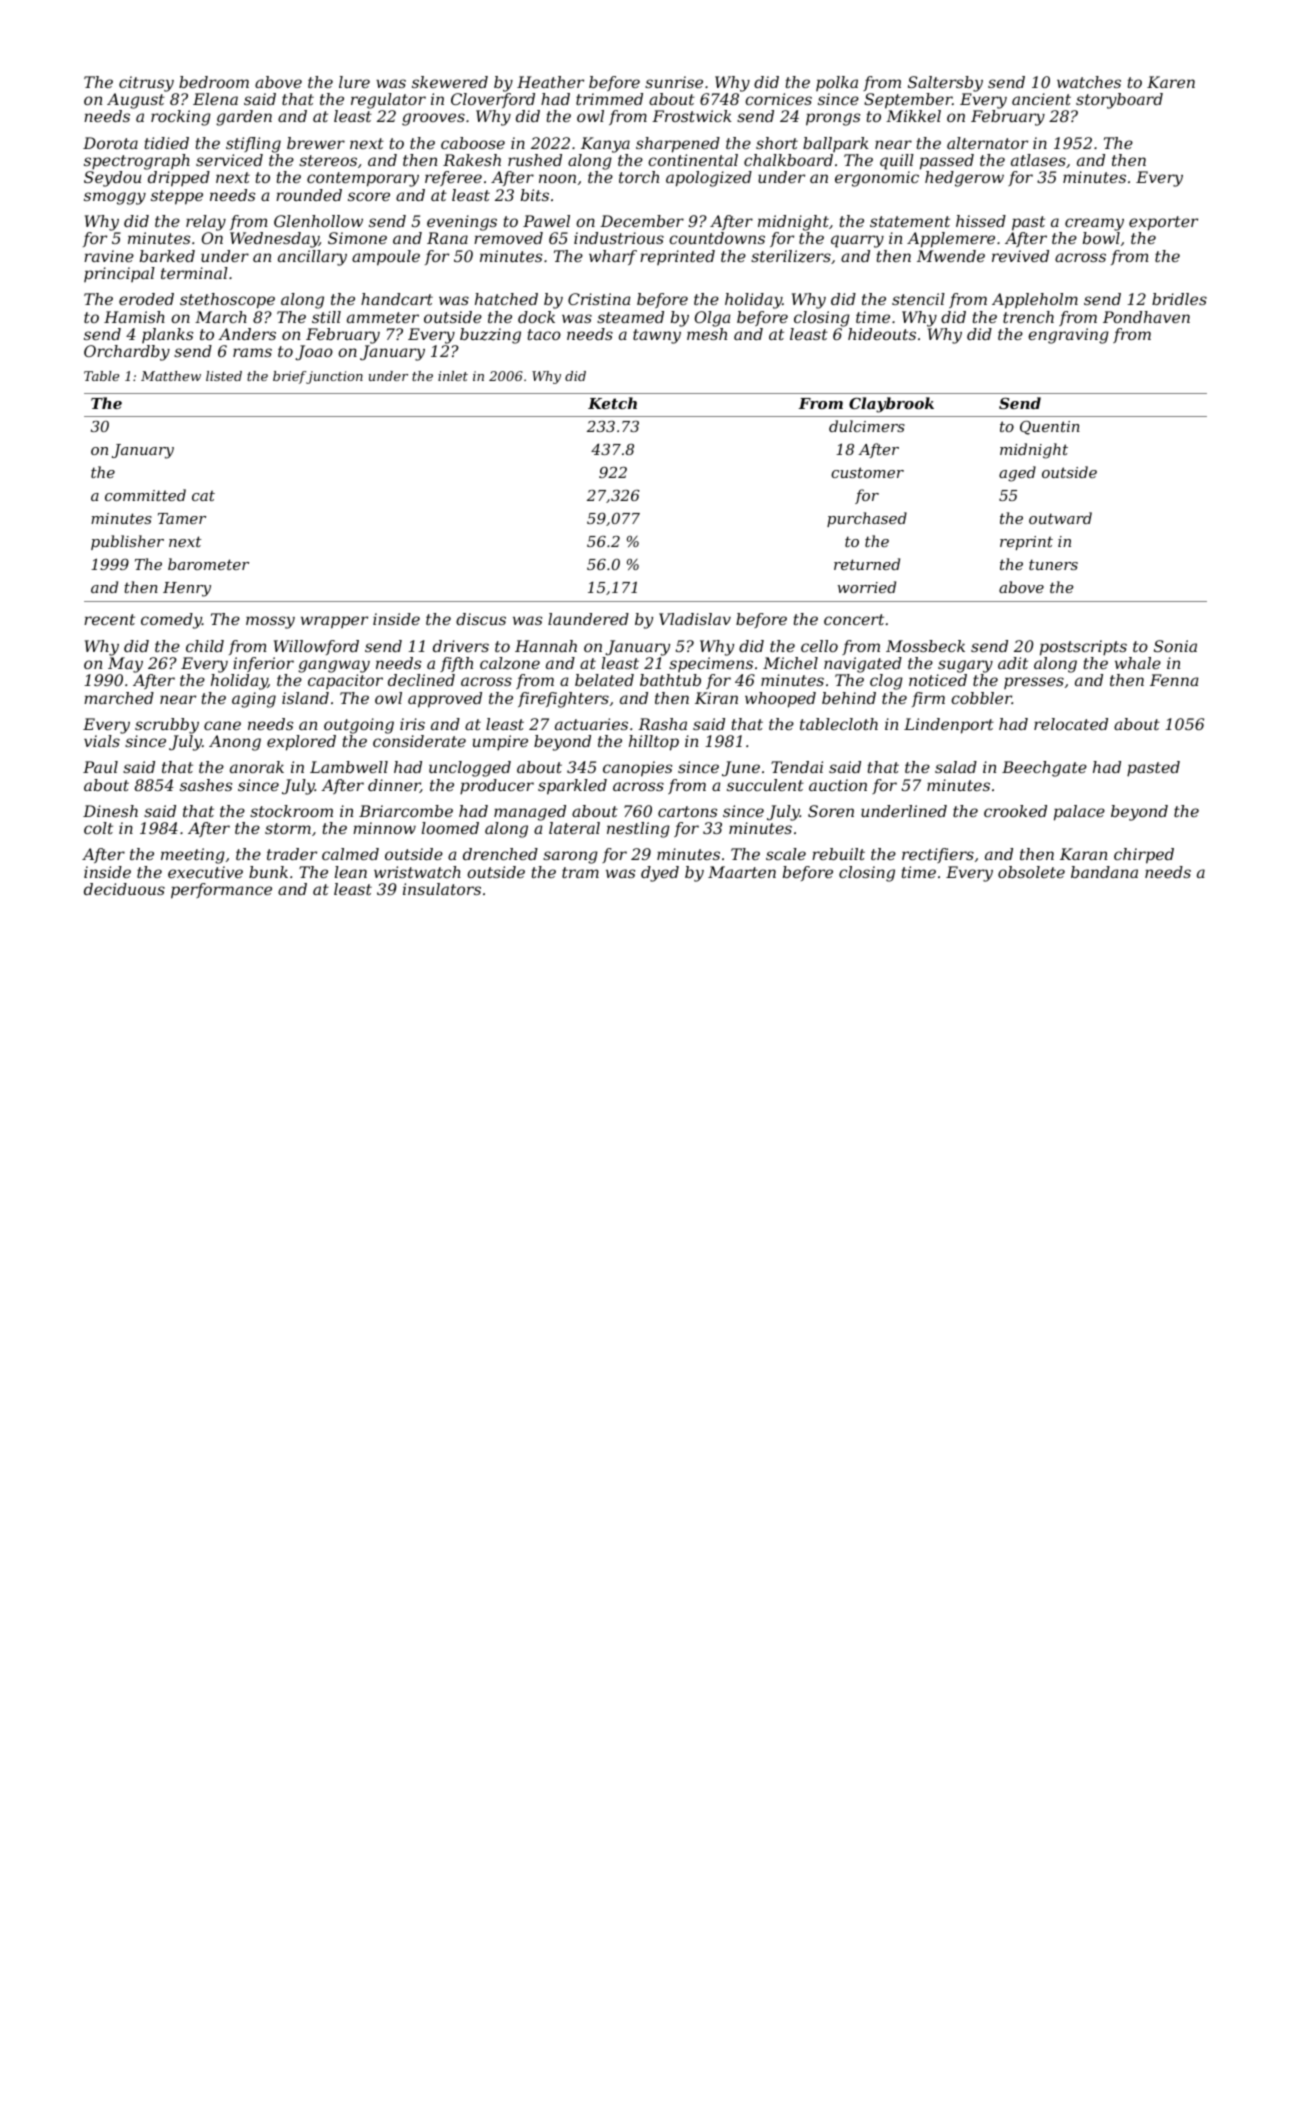 This screenshot has width=1291, height=2127. I want to click on dulcimers, so click(867, 426).
